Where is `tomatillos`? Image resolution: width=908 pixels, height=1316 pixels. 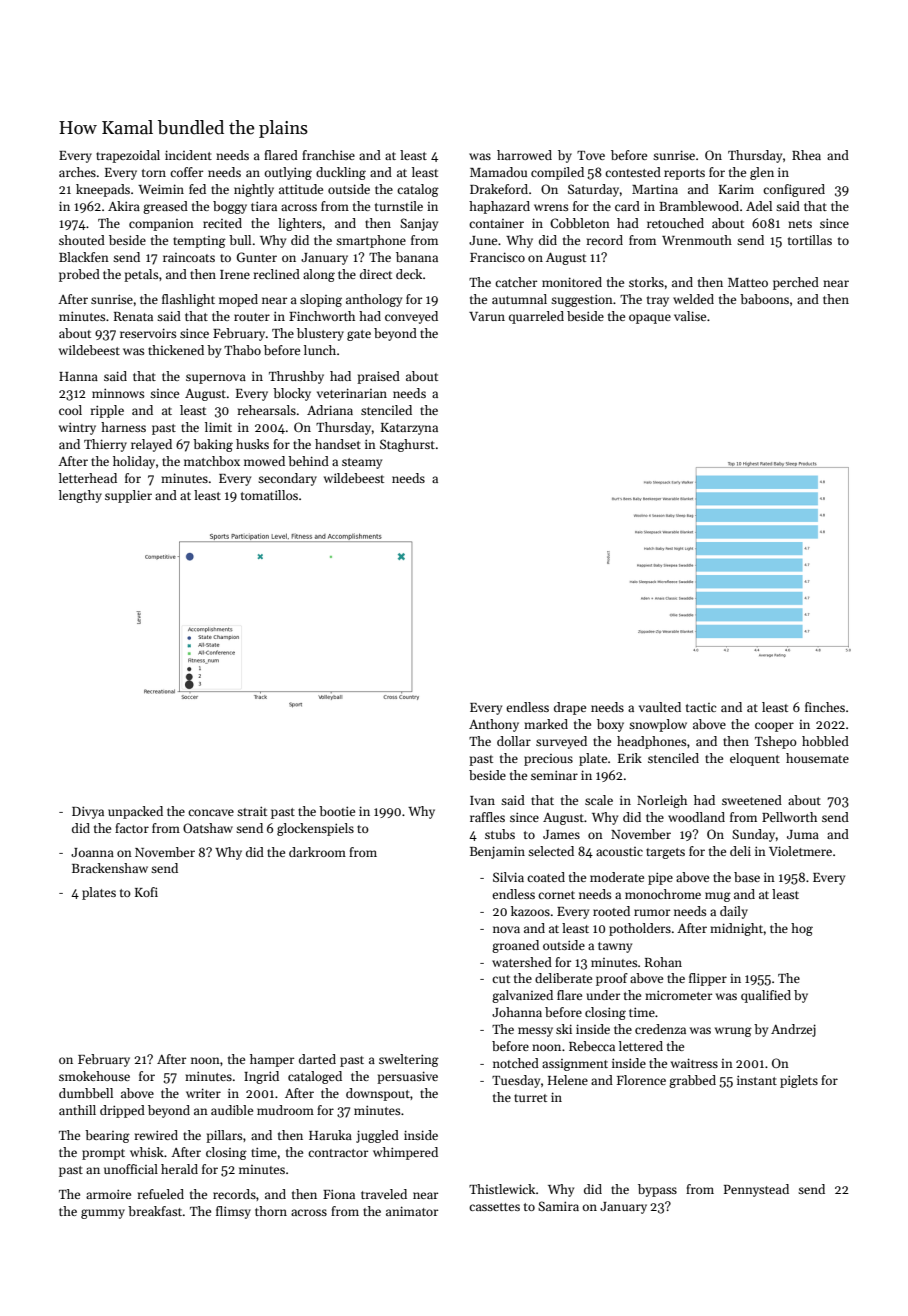
tomatillos is located at coordinates (269, 495).
